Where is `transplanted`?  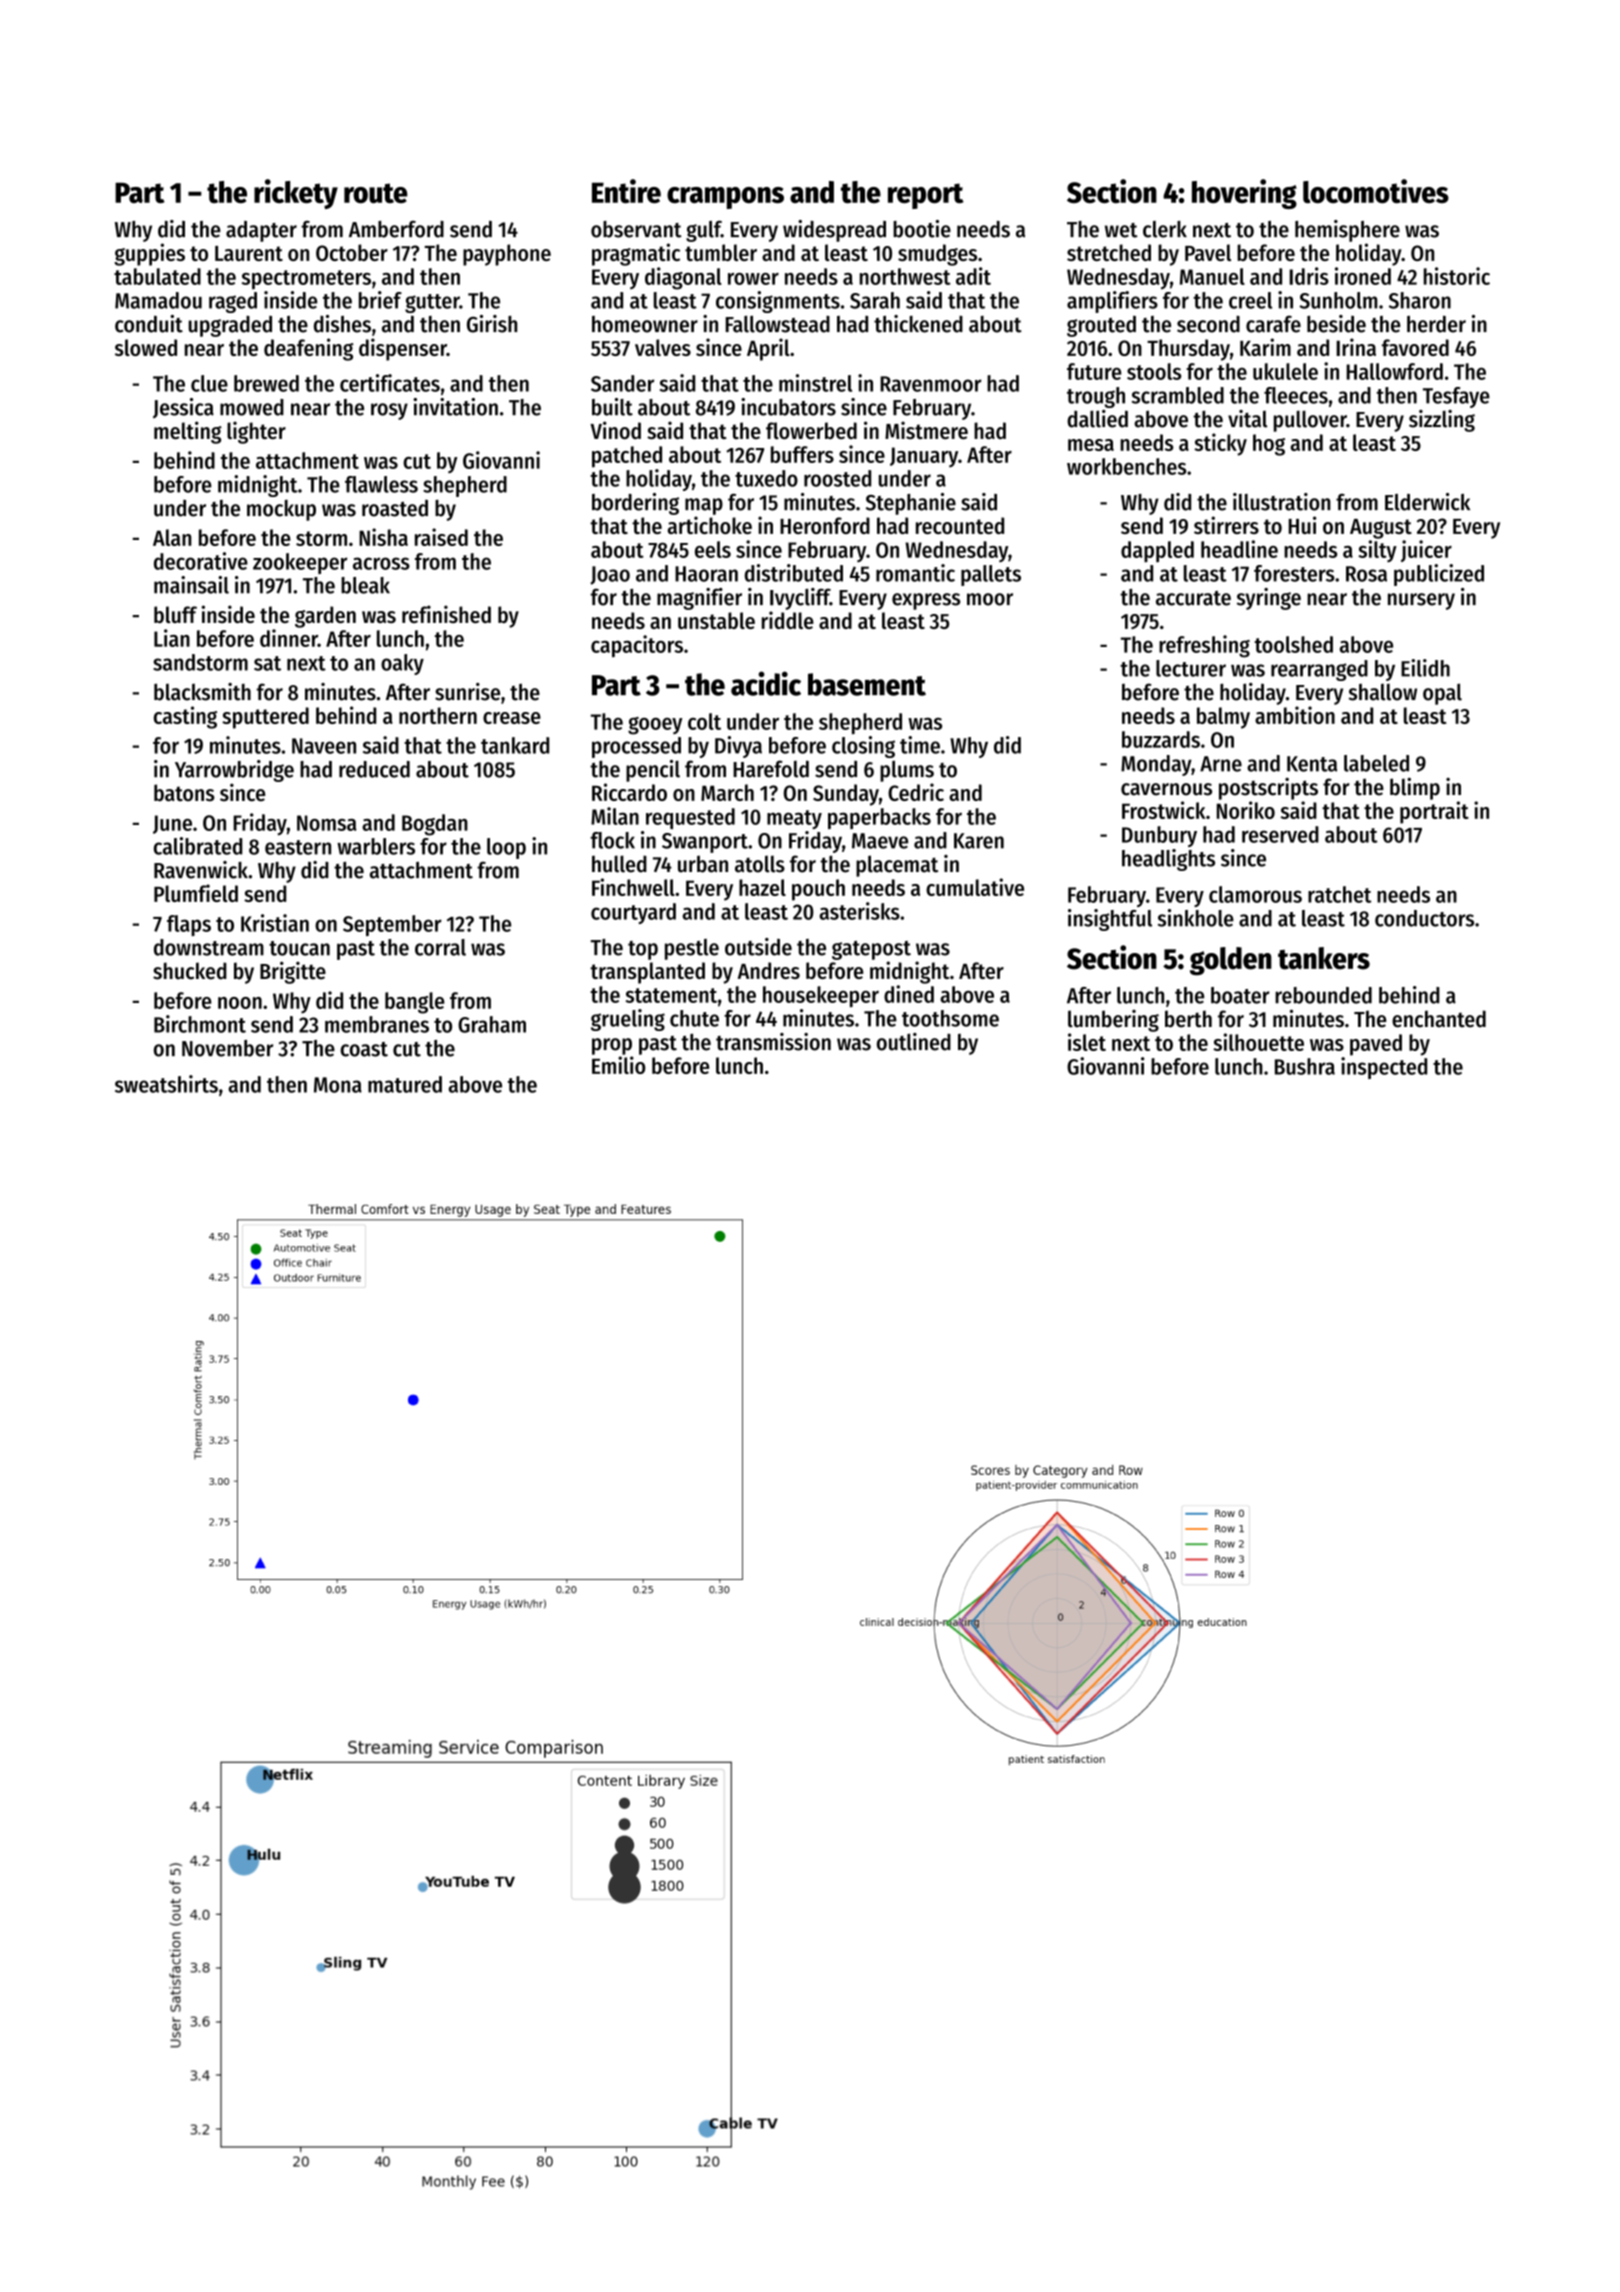 transplanted is located at coordinates (647, 973).
